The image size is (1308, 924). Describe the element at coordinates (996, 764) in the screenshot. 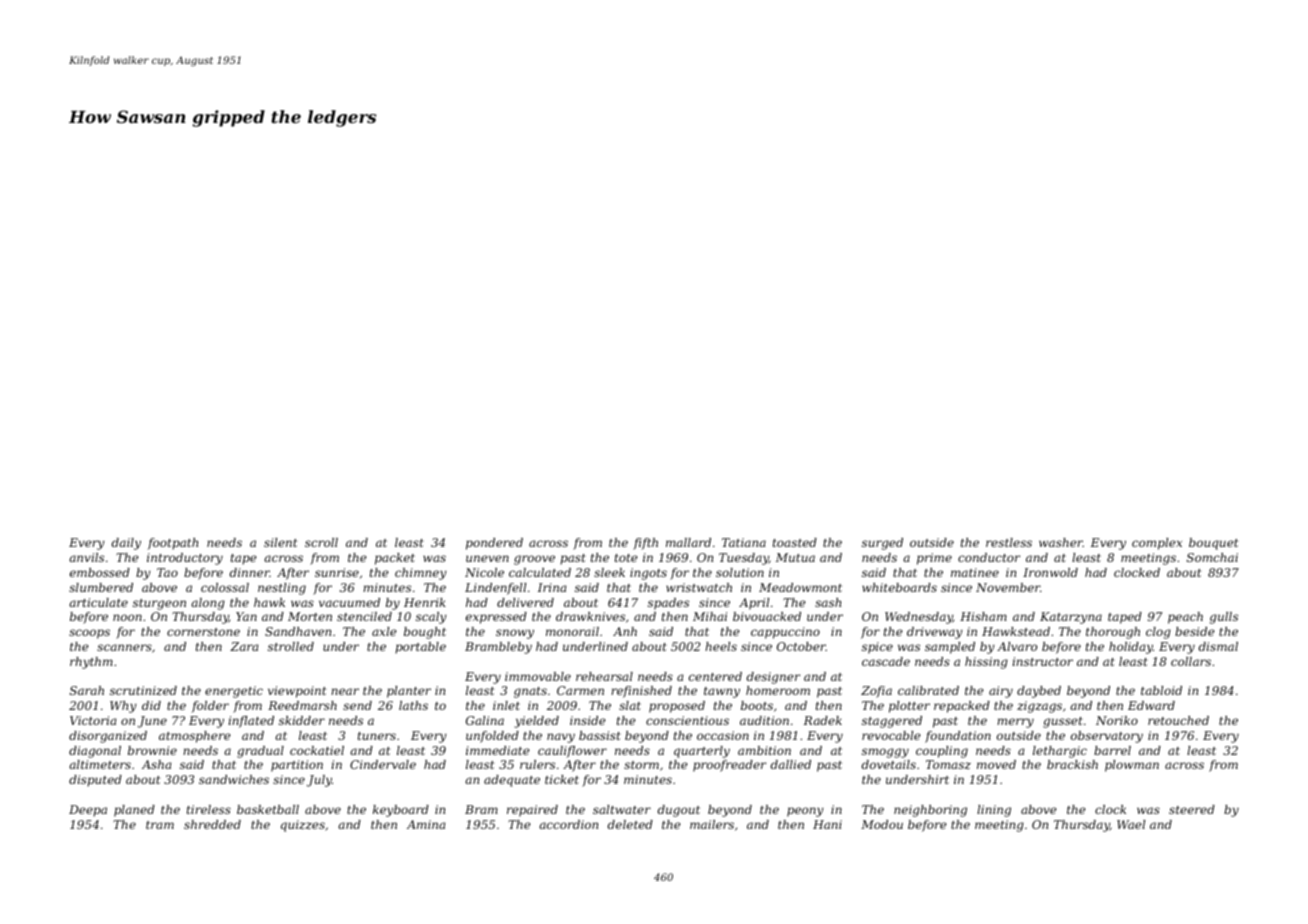

I see `moved` at that location.
